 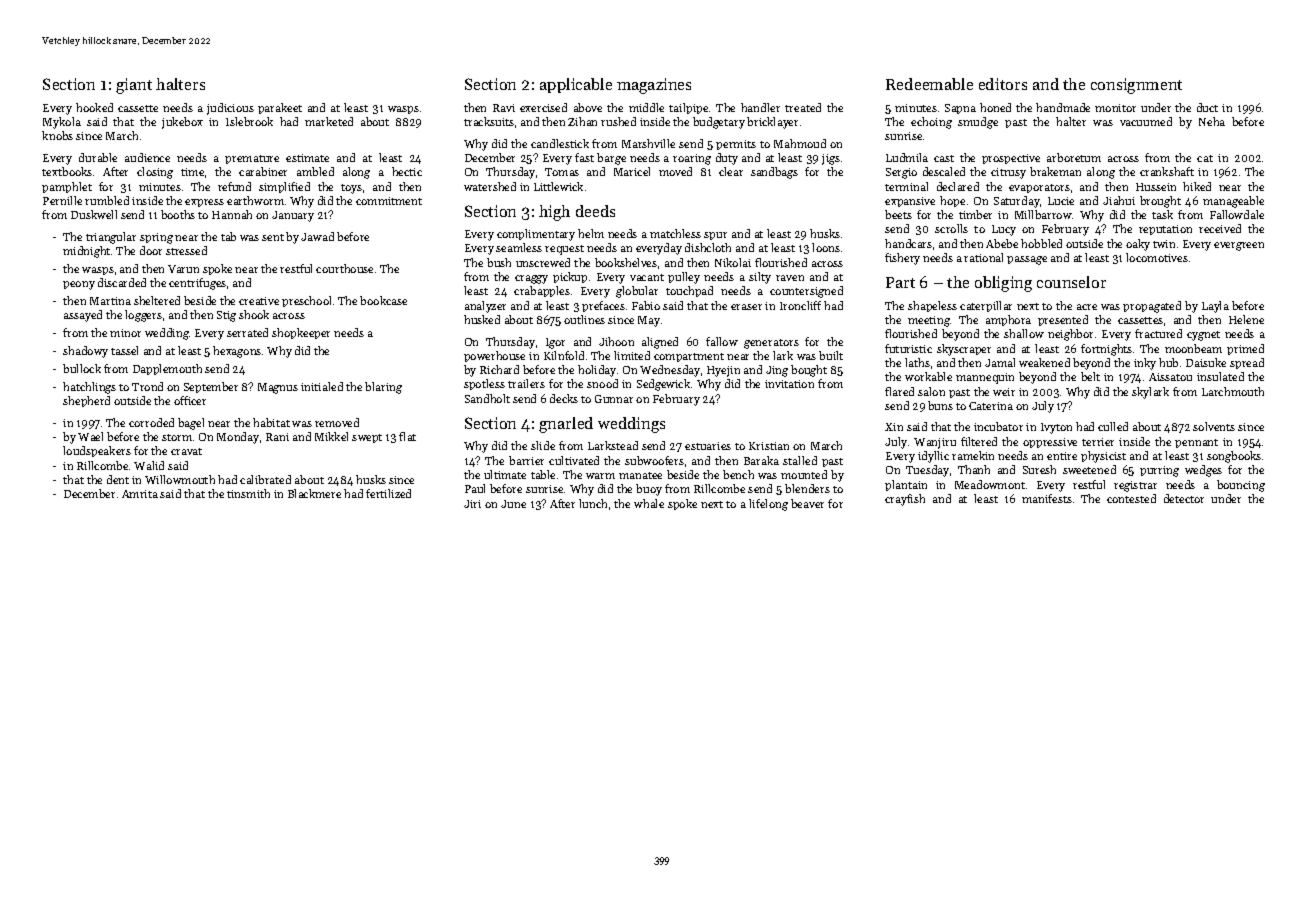 I want to click on giant, so click(x=134, y=86).
